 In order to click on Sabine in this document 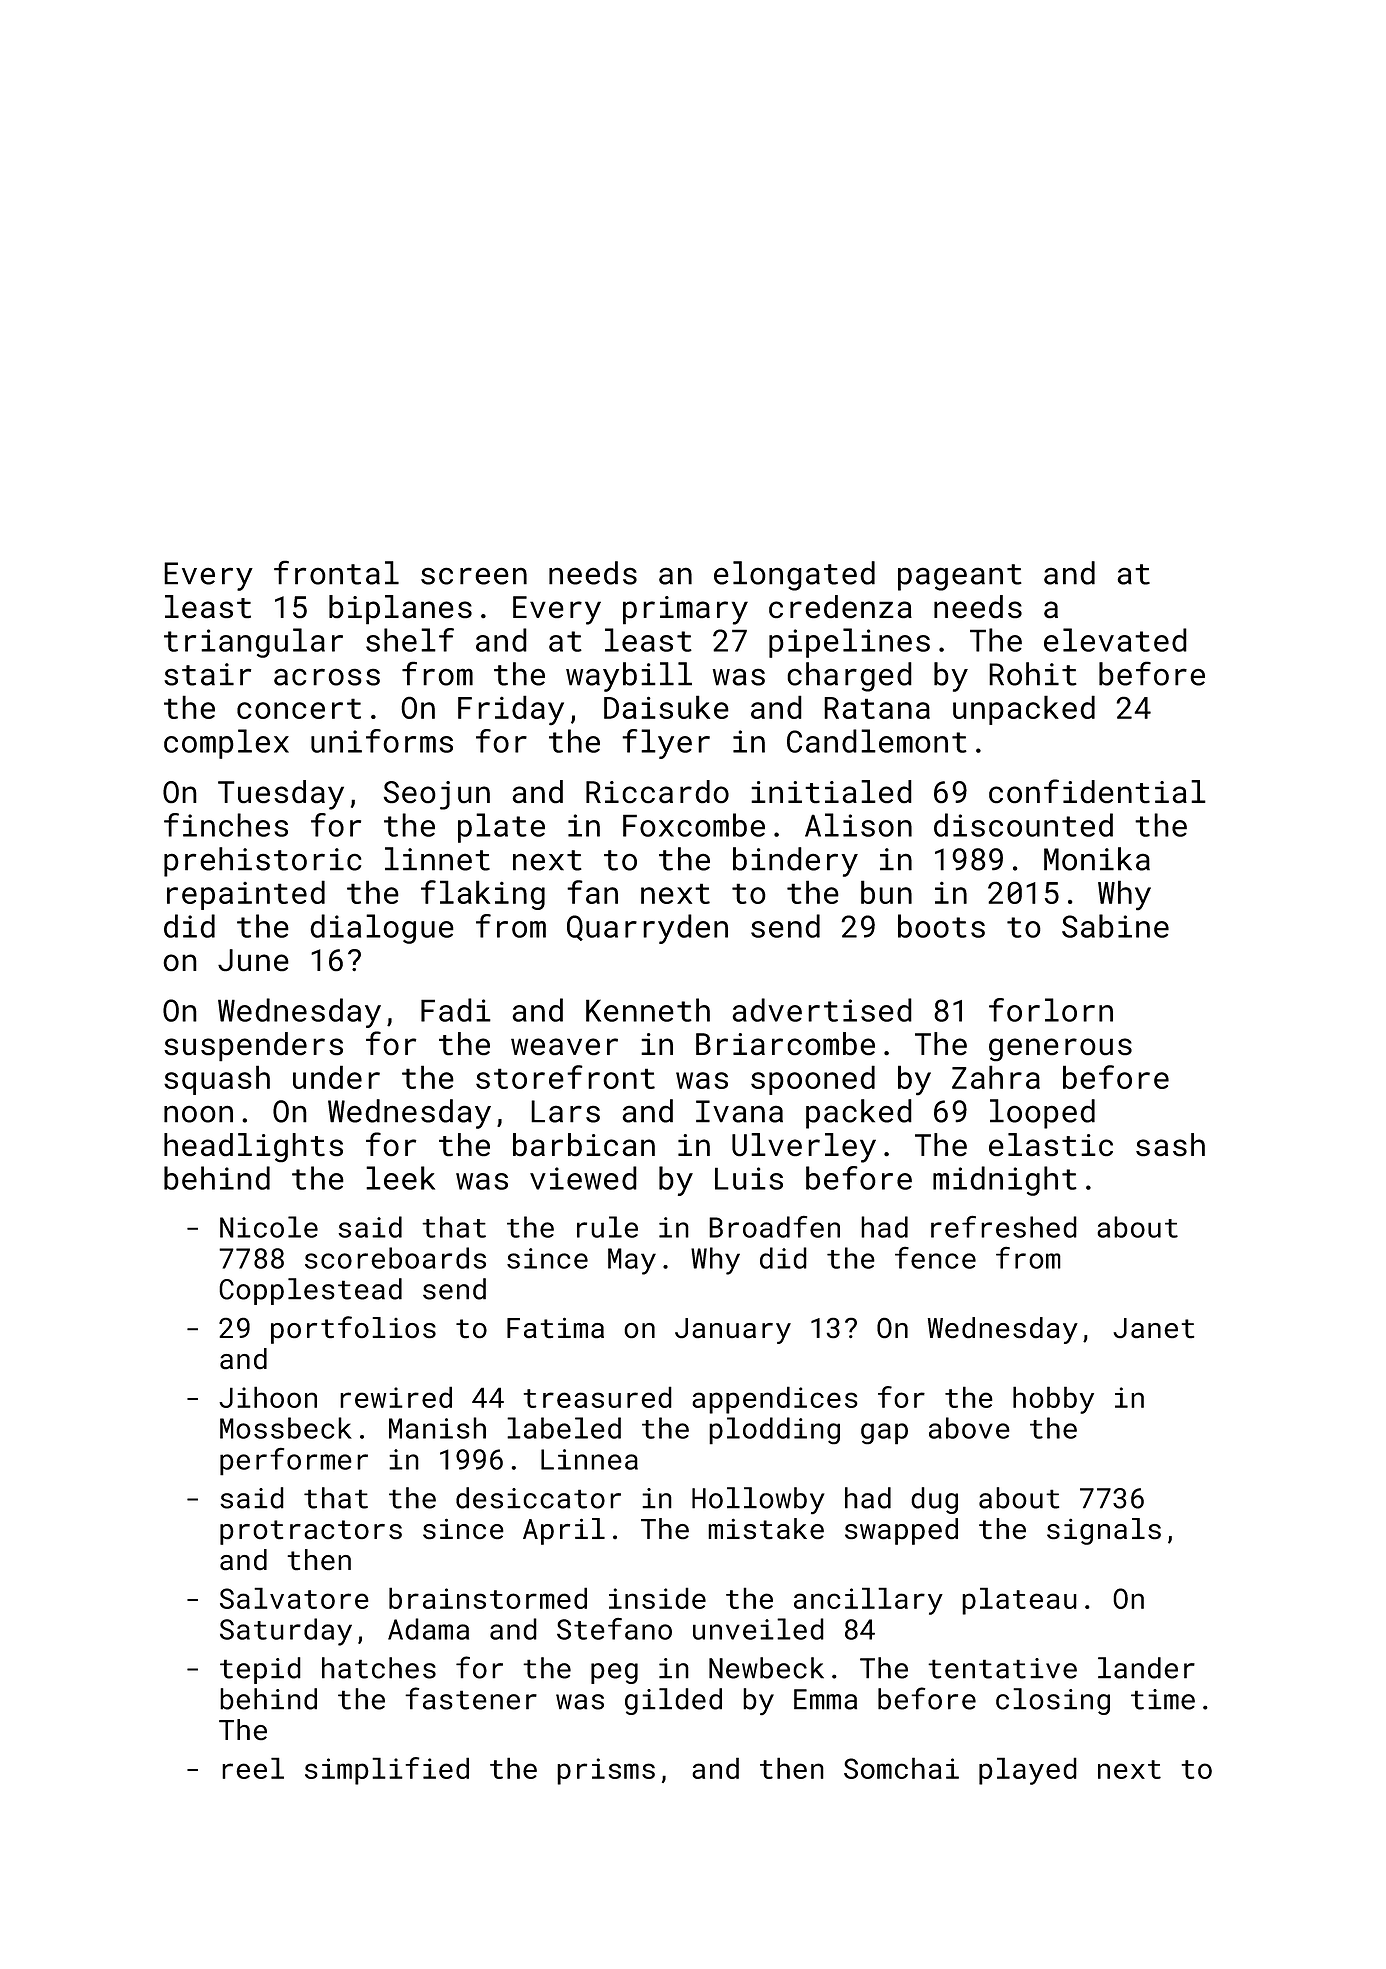, I will do `click(1115, 926)`.
